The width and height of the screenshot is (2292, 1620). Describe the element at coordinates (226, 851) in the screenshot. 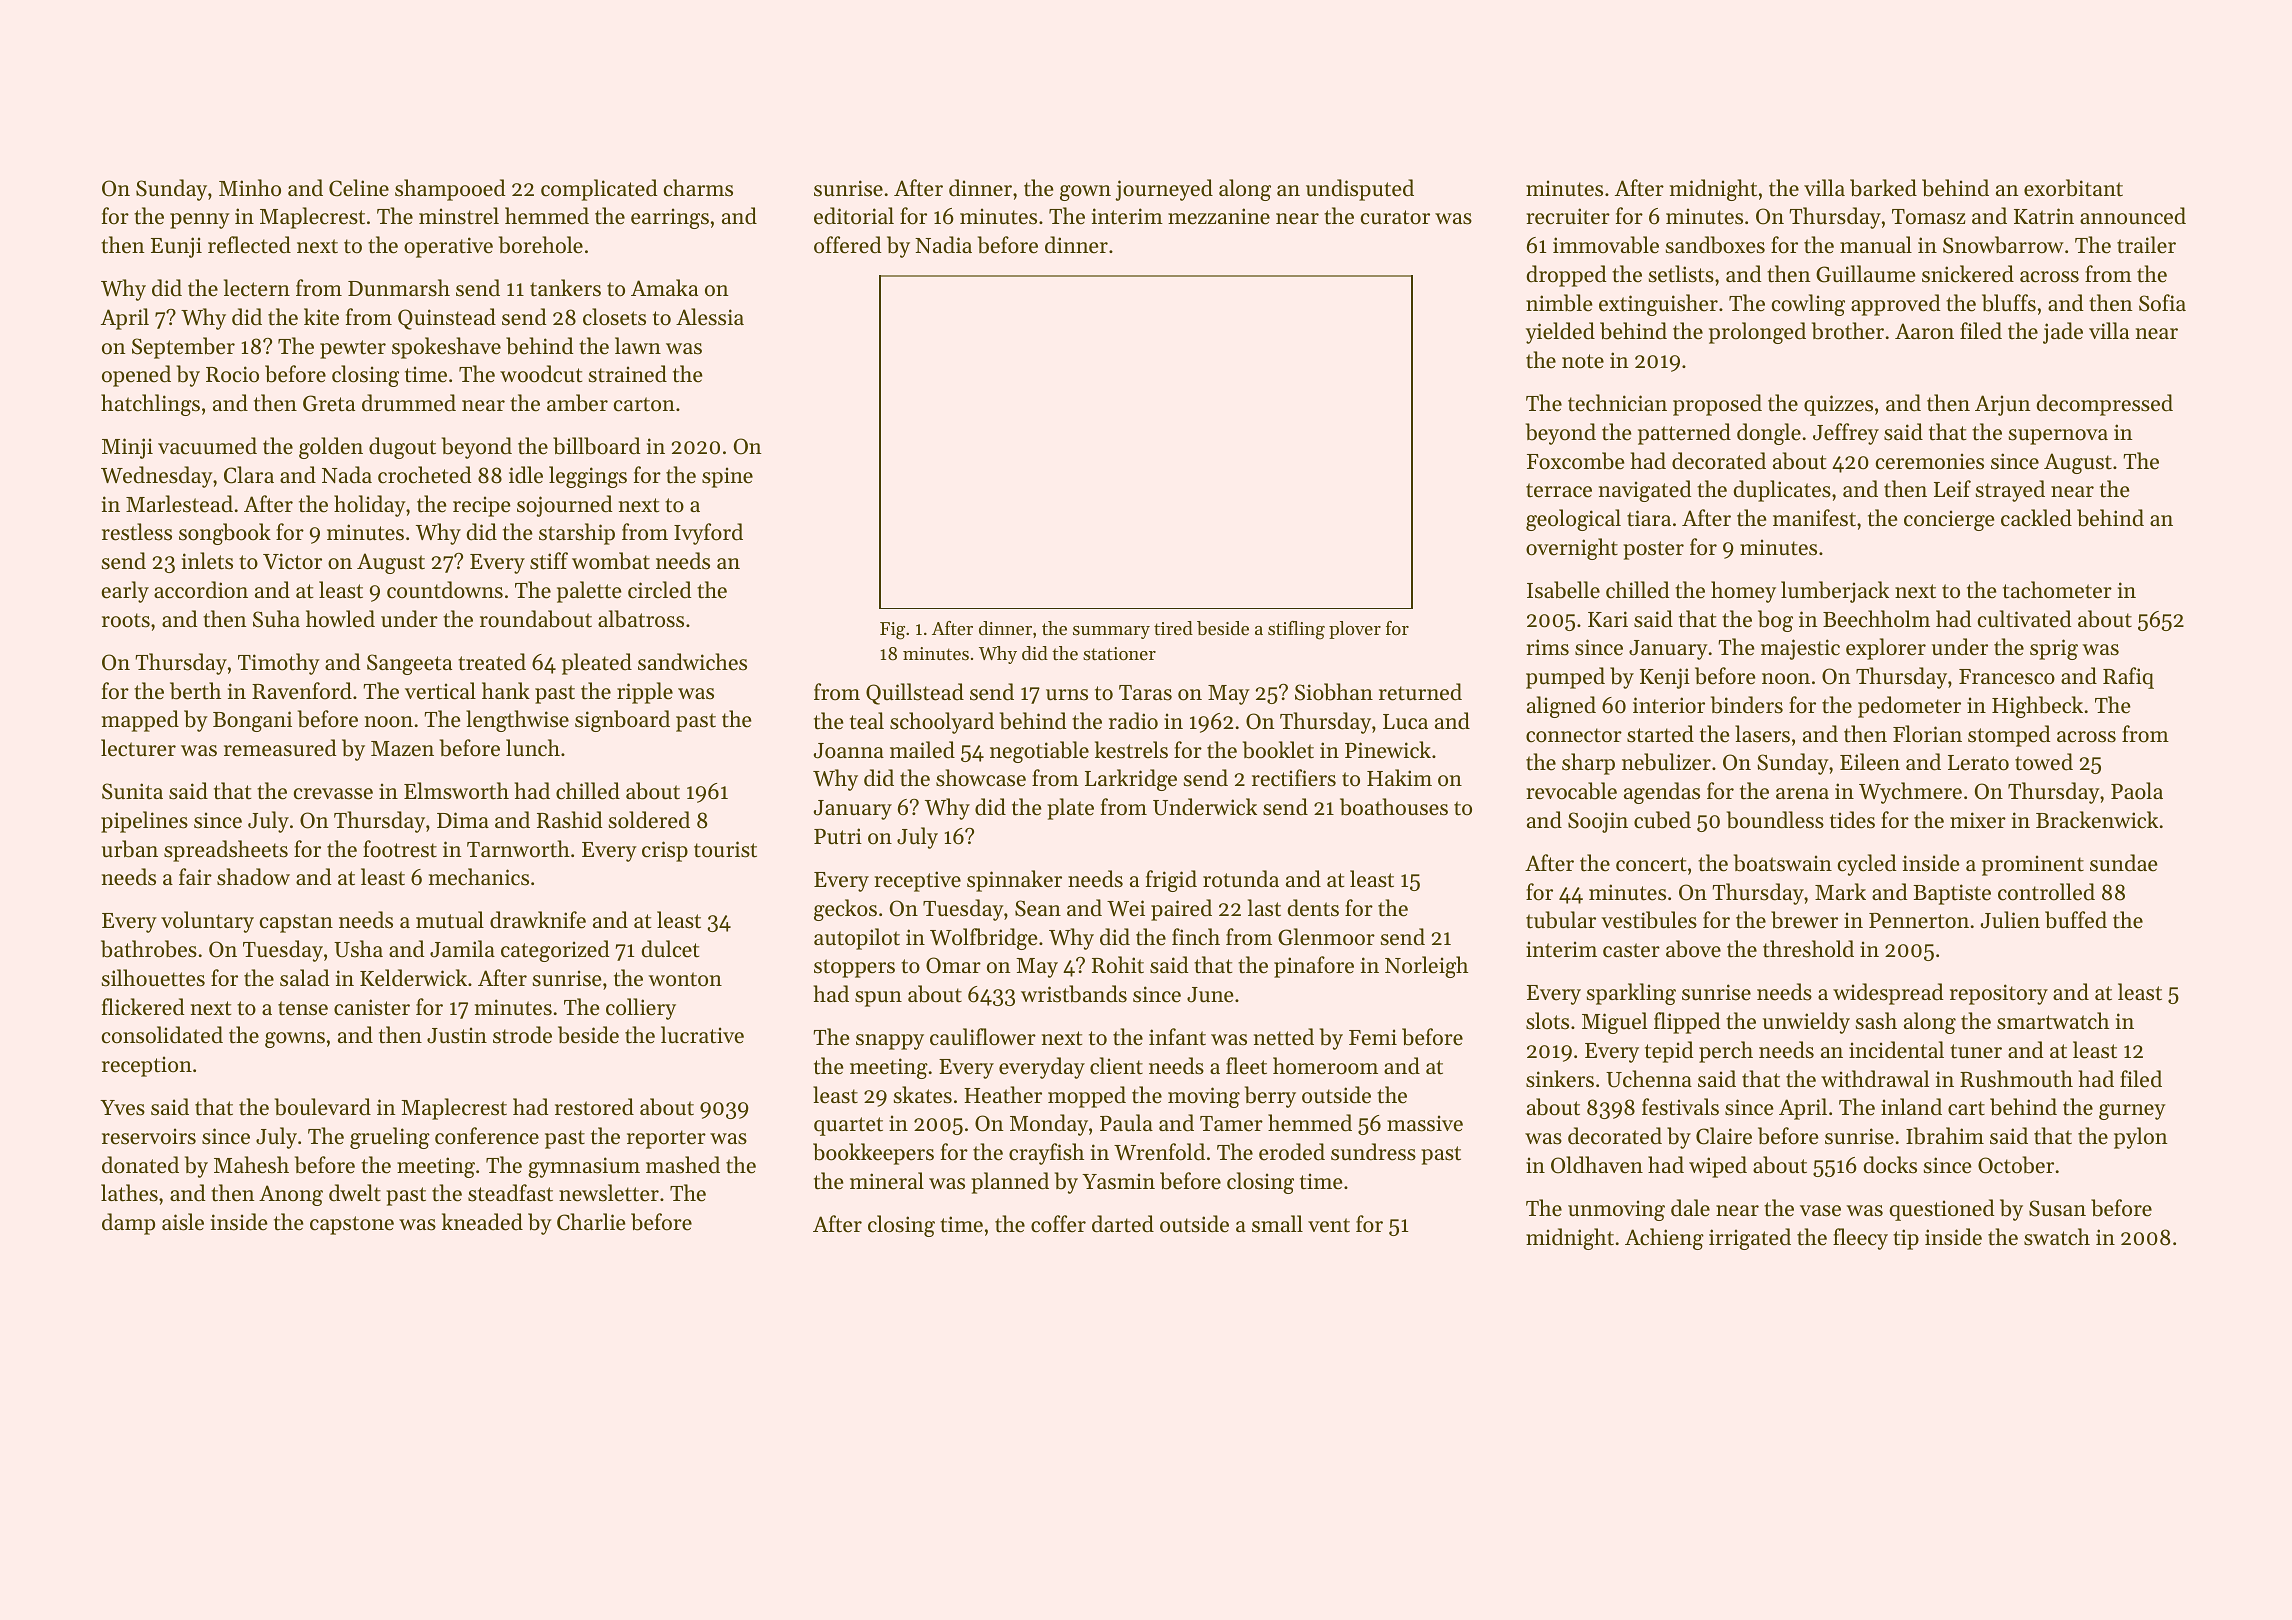

I see `spreadsheets` at that location.
